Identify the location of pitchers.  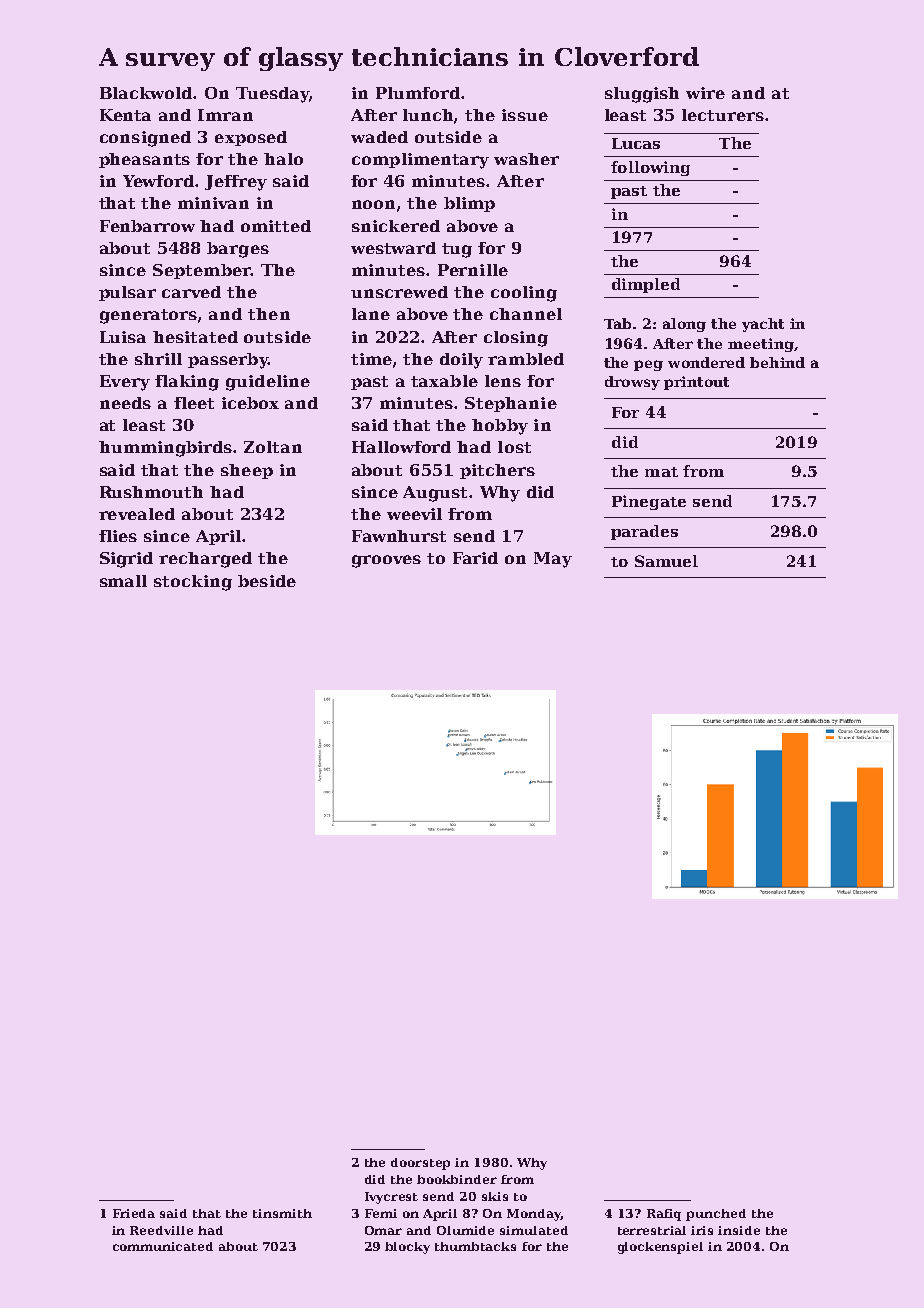
(497, 471).
